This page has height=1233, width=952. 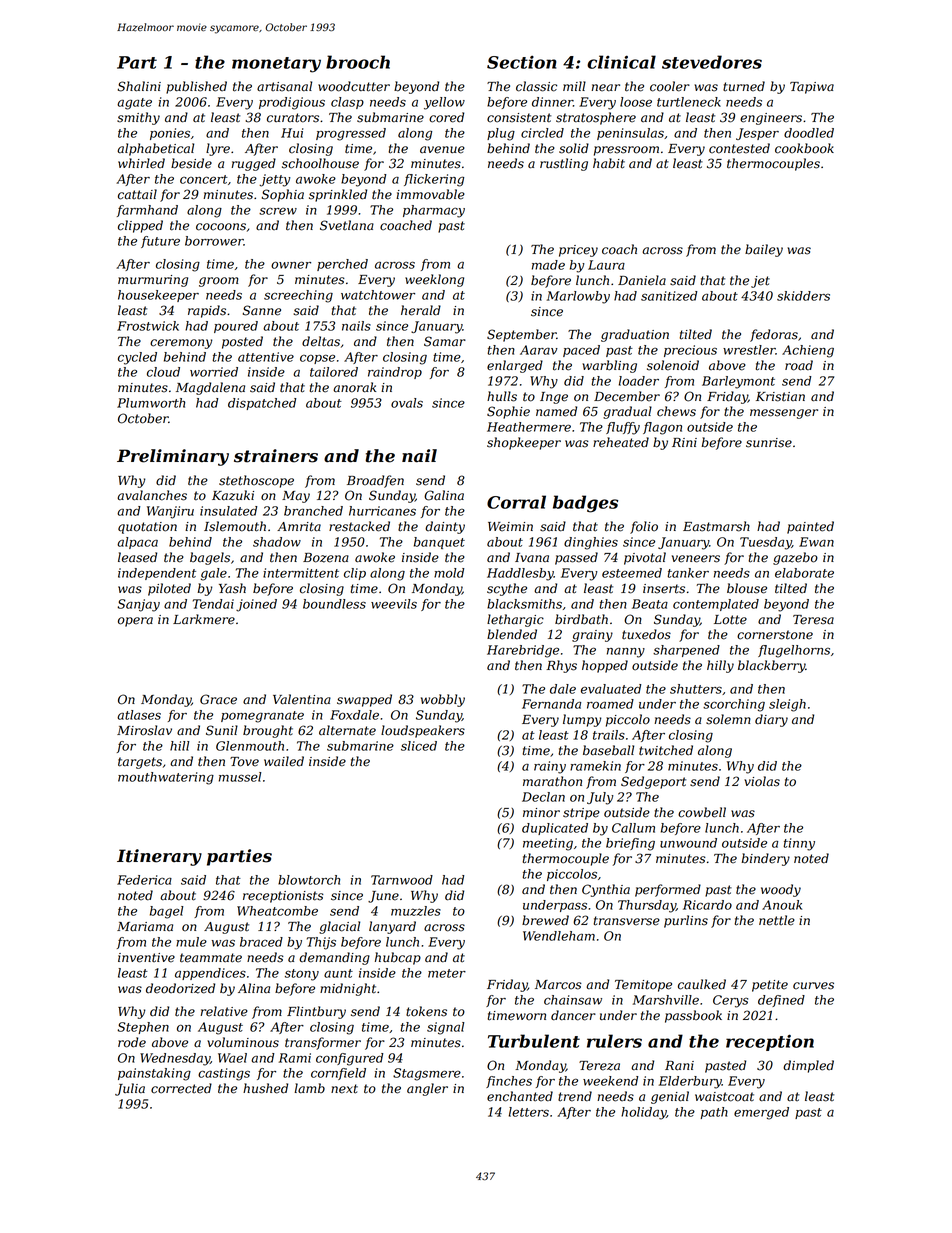 What do you see at coordinates (794, 651) in the page?
I see `flugelhorns` at bounding box center [794, 651].
